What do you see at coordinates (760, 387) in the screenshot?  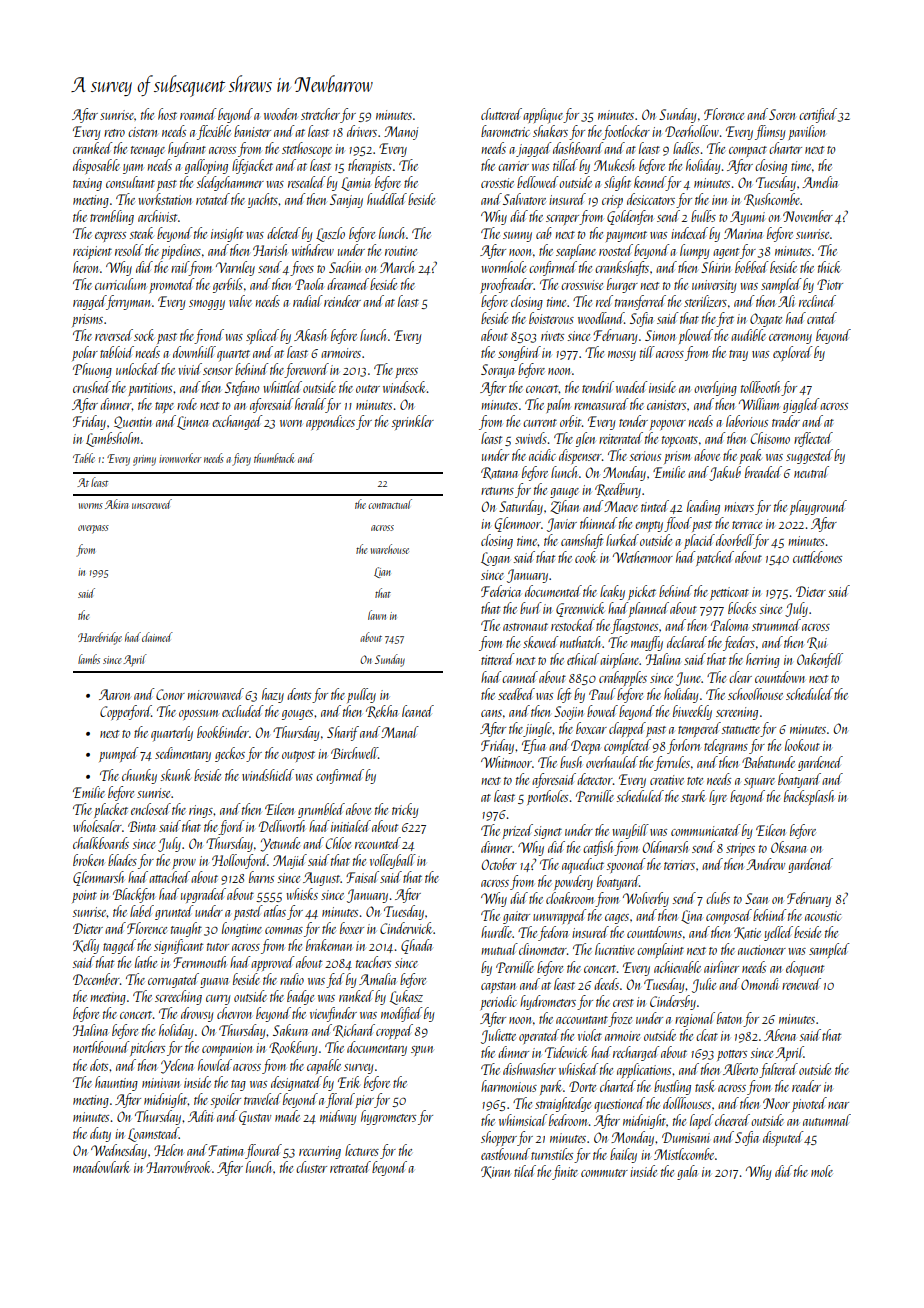 I see `tollbooth` at bounding box center [760, 387].
